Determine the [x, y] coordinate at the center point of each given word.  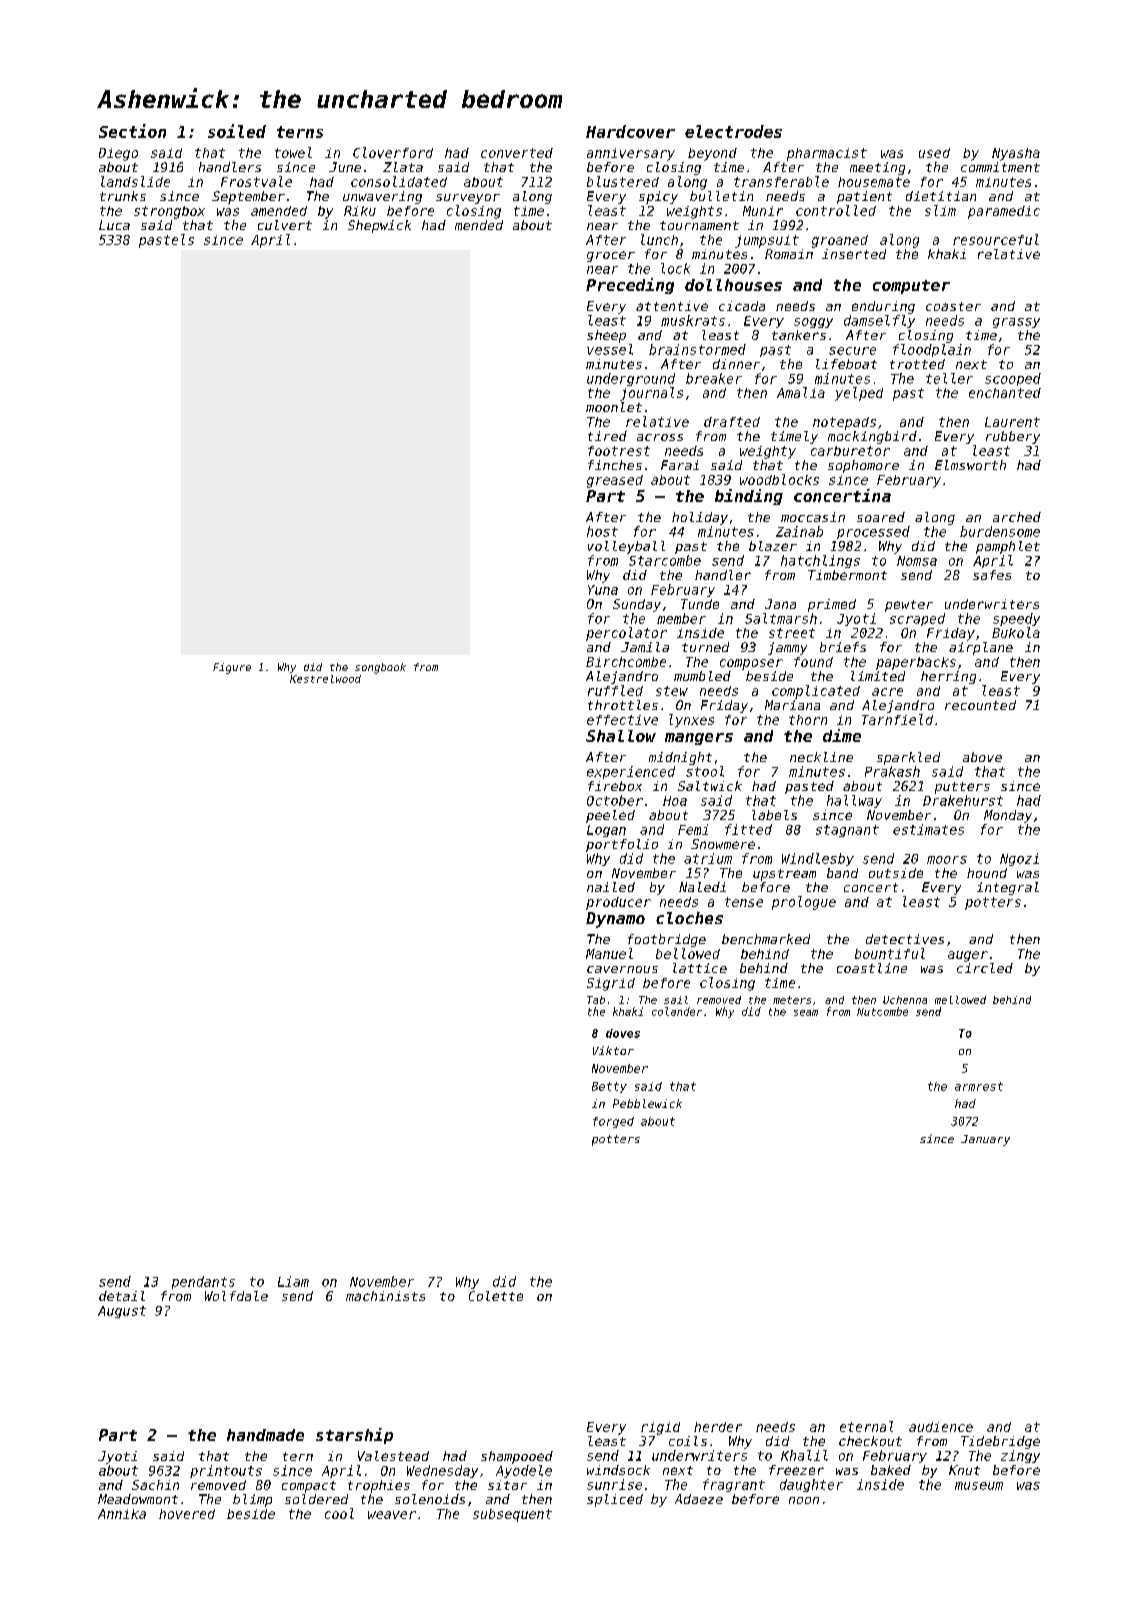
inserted [854, 254]
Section [132, 131]
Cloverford [393, 152]
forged [613, 1122]
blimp [252, 1500]
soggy [813, 323]
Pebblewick [647, 1103]
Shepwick [379, 226]
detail [122, 1296]
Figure [232, 668]
